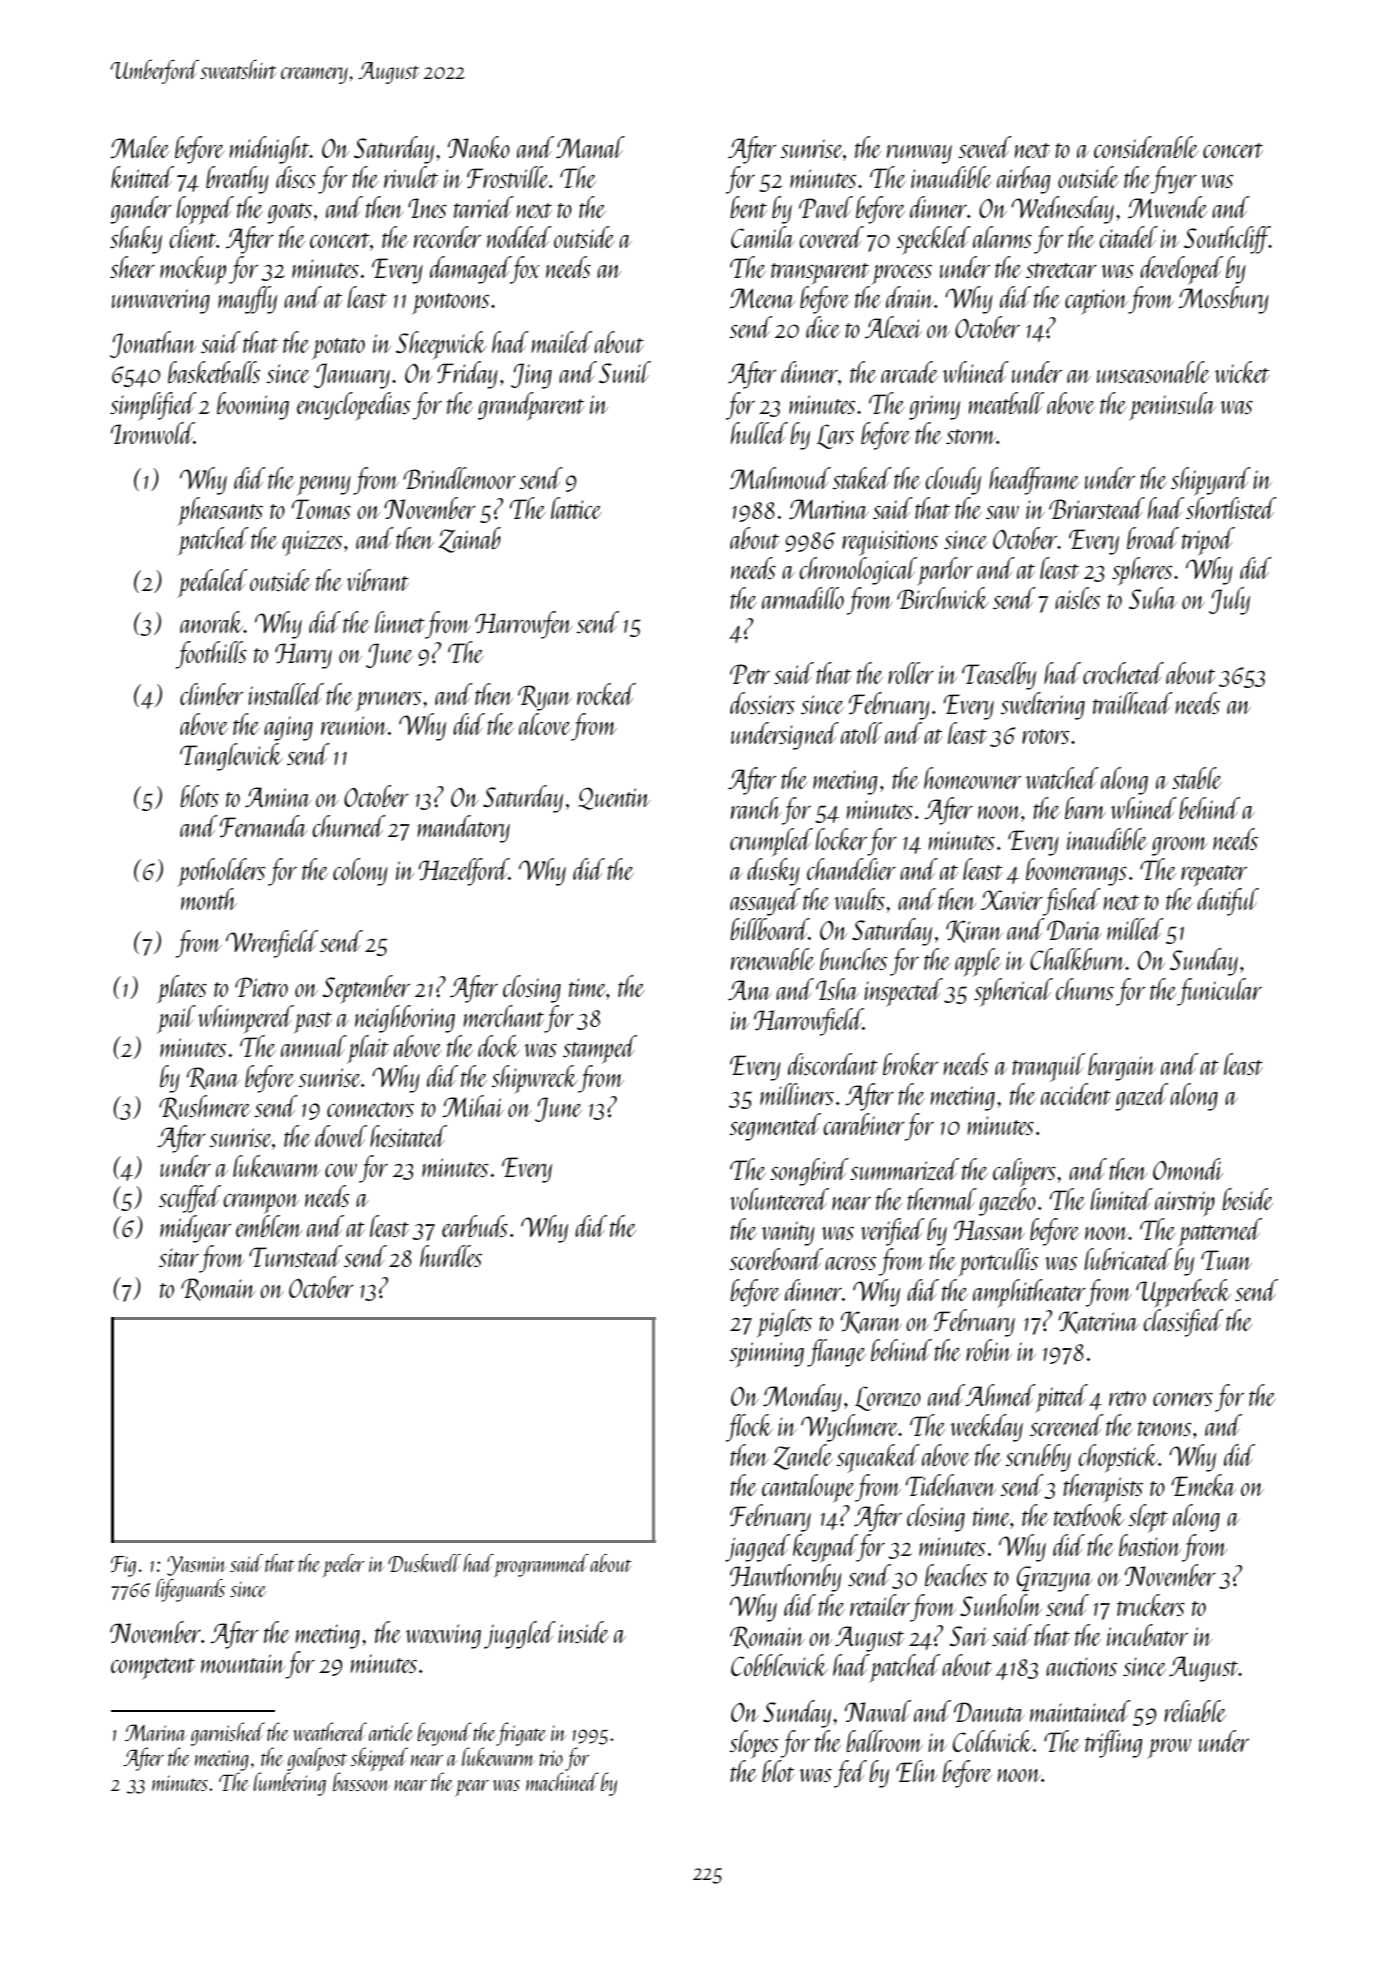 The height and width of the document is (1969, 1386). Describe the element at coordinates (775, 1127) in the document. I see `segmented` at that location.
